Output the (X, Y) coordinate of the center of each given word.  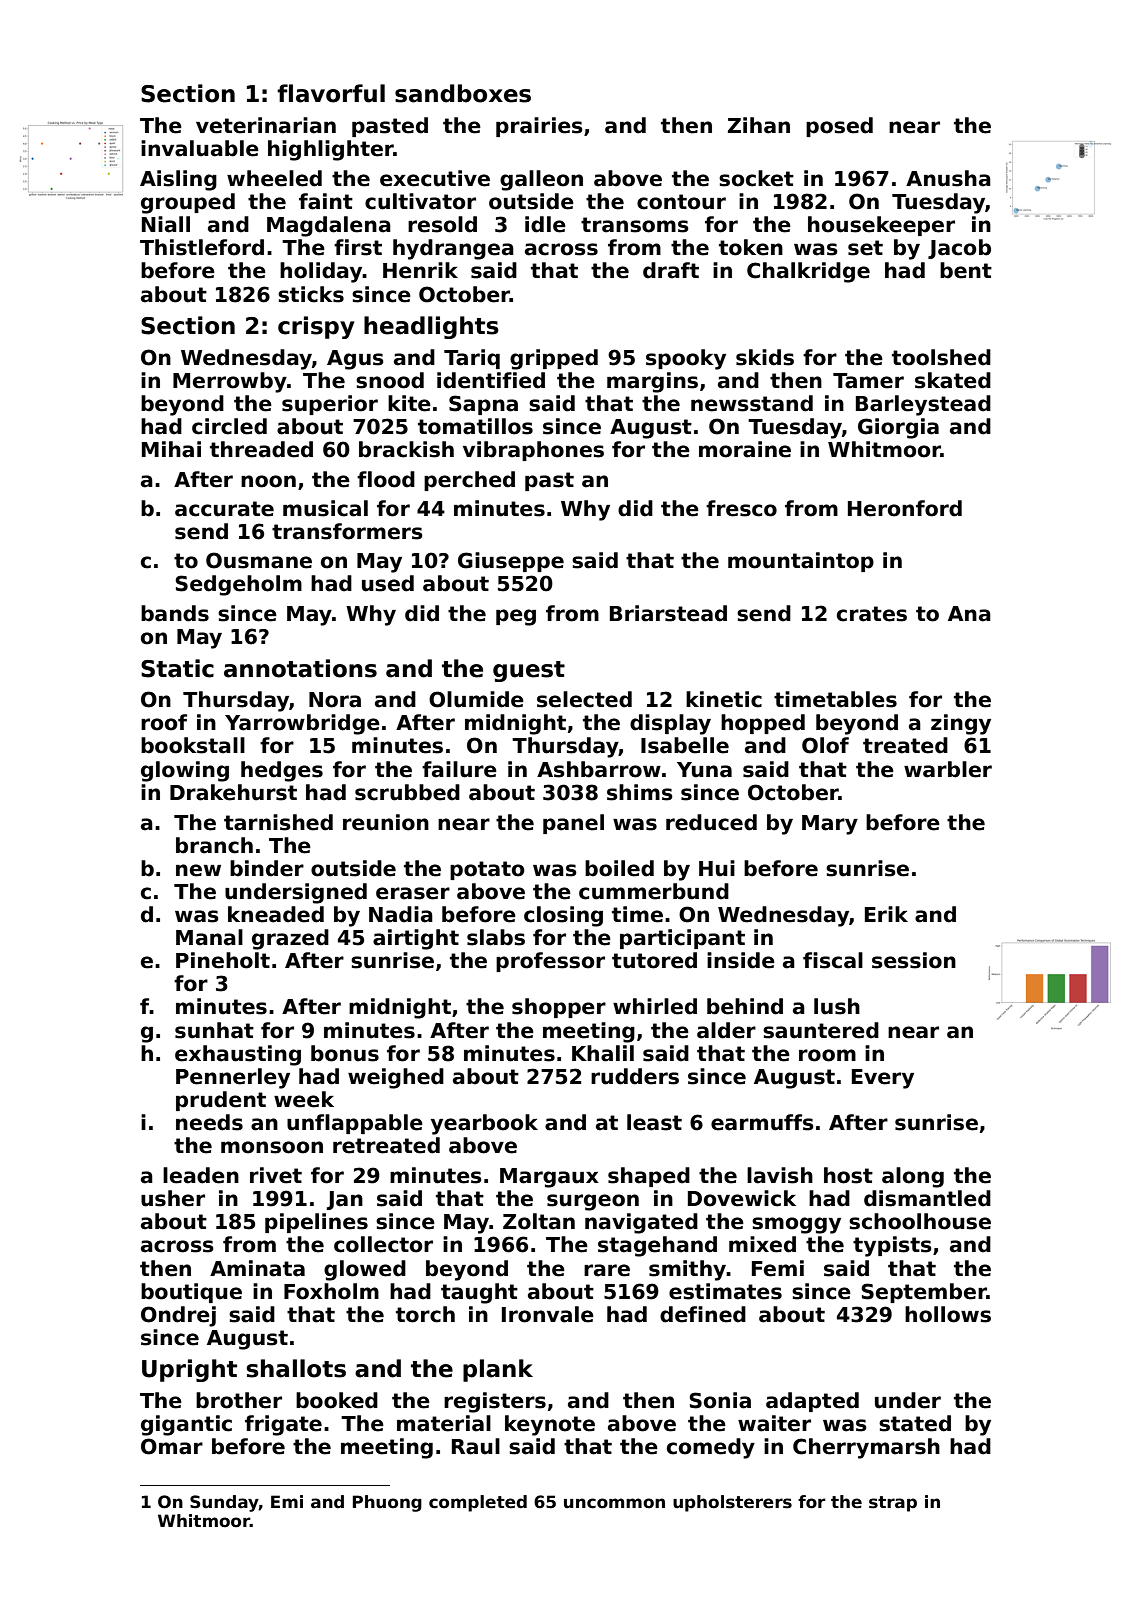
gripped (554, 359)
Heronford (905, 508)
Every (883, 1079)
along (913, 1177)
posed (839, 127)
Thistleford (202, 247)
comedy (711, 1448)
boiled (619, 868)
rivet (276, 1175)
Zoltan (539, 1221)
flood (386, 479)
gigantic (186, 1425)
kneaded (276, 914)
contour (681, 202)
